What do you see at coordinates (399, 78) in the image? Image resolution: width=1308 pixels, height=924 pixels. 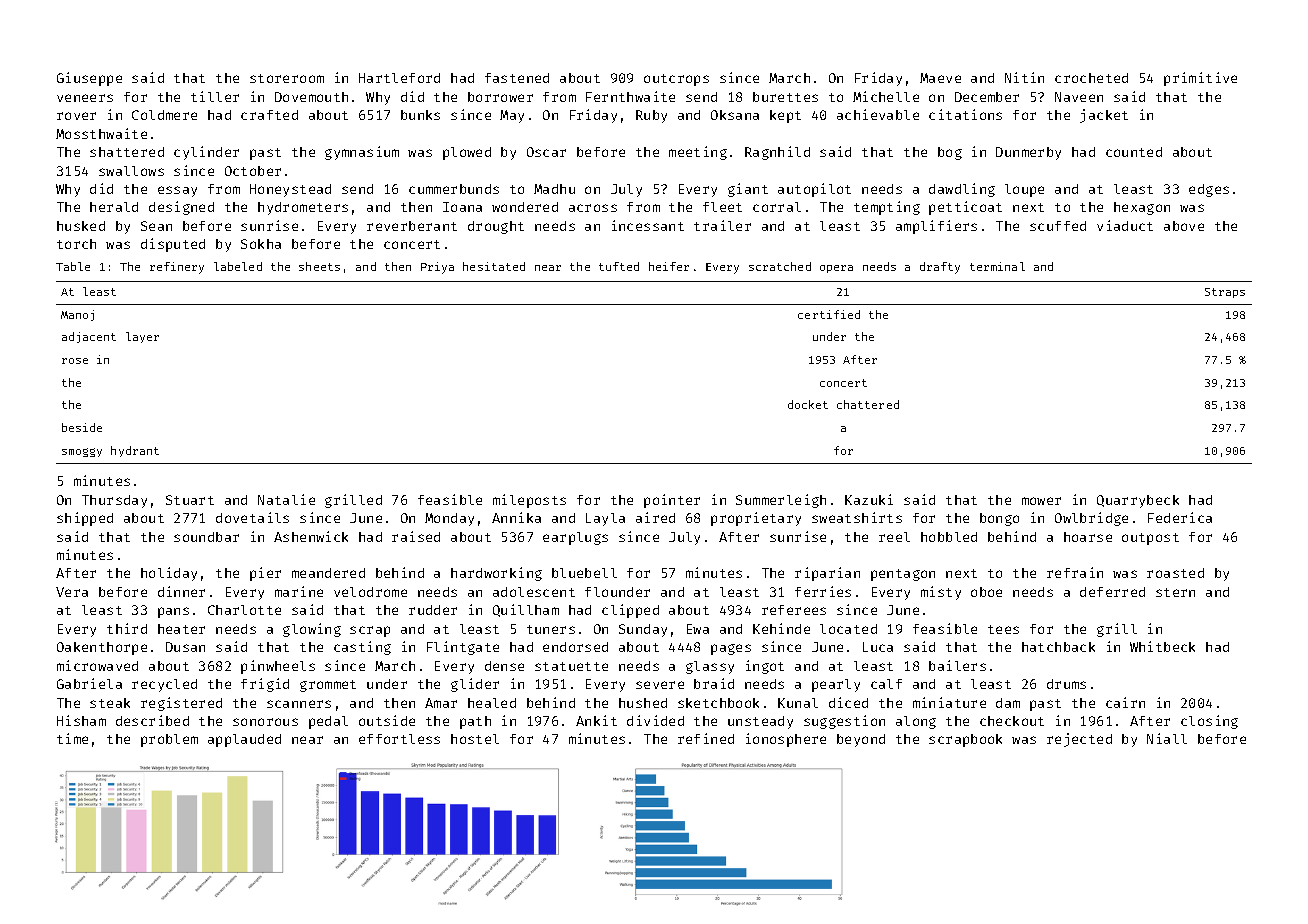 I see `Hartleford` at bounding box center [399, 78].
